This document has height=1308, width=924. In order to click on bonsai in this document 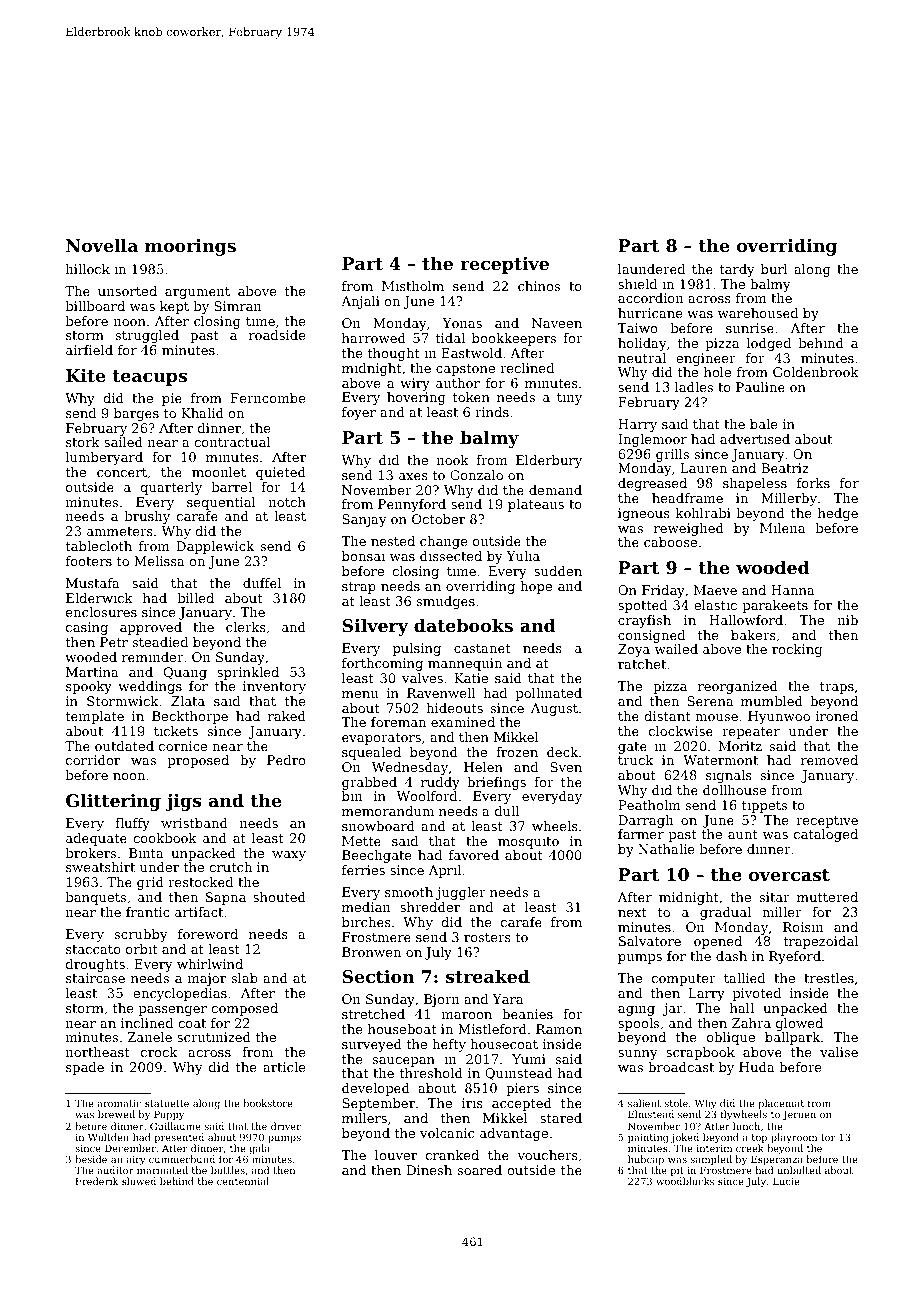, I will do `click(363, 556)`.
